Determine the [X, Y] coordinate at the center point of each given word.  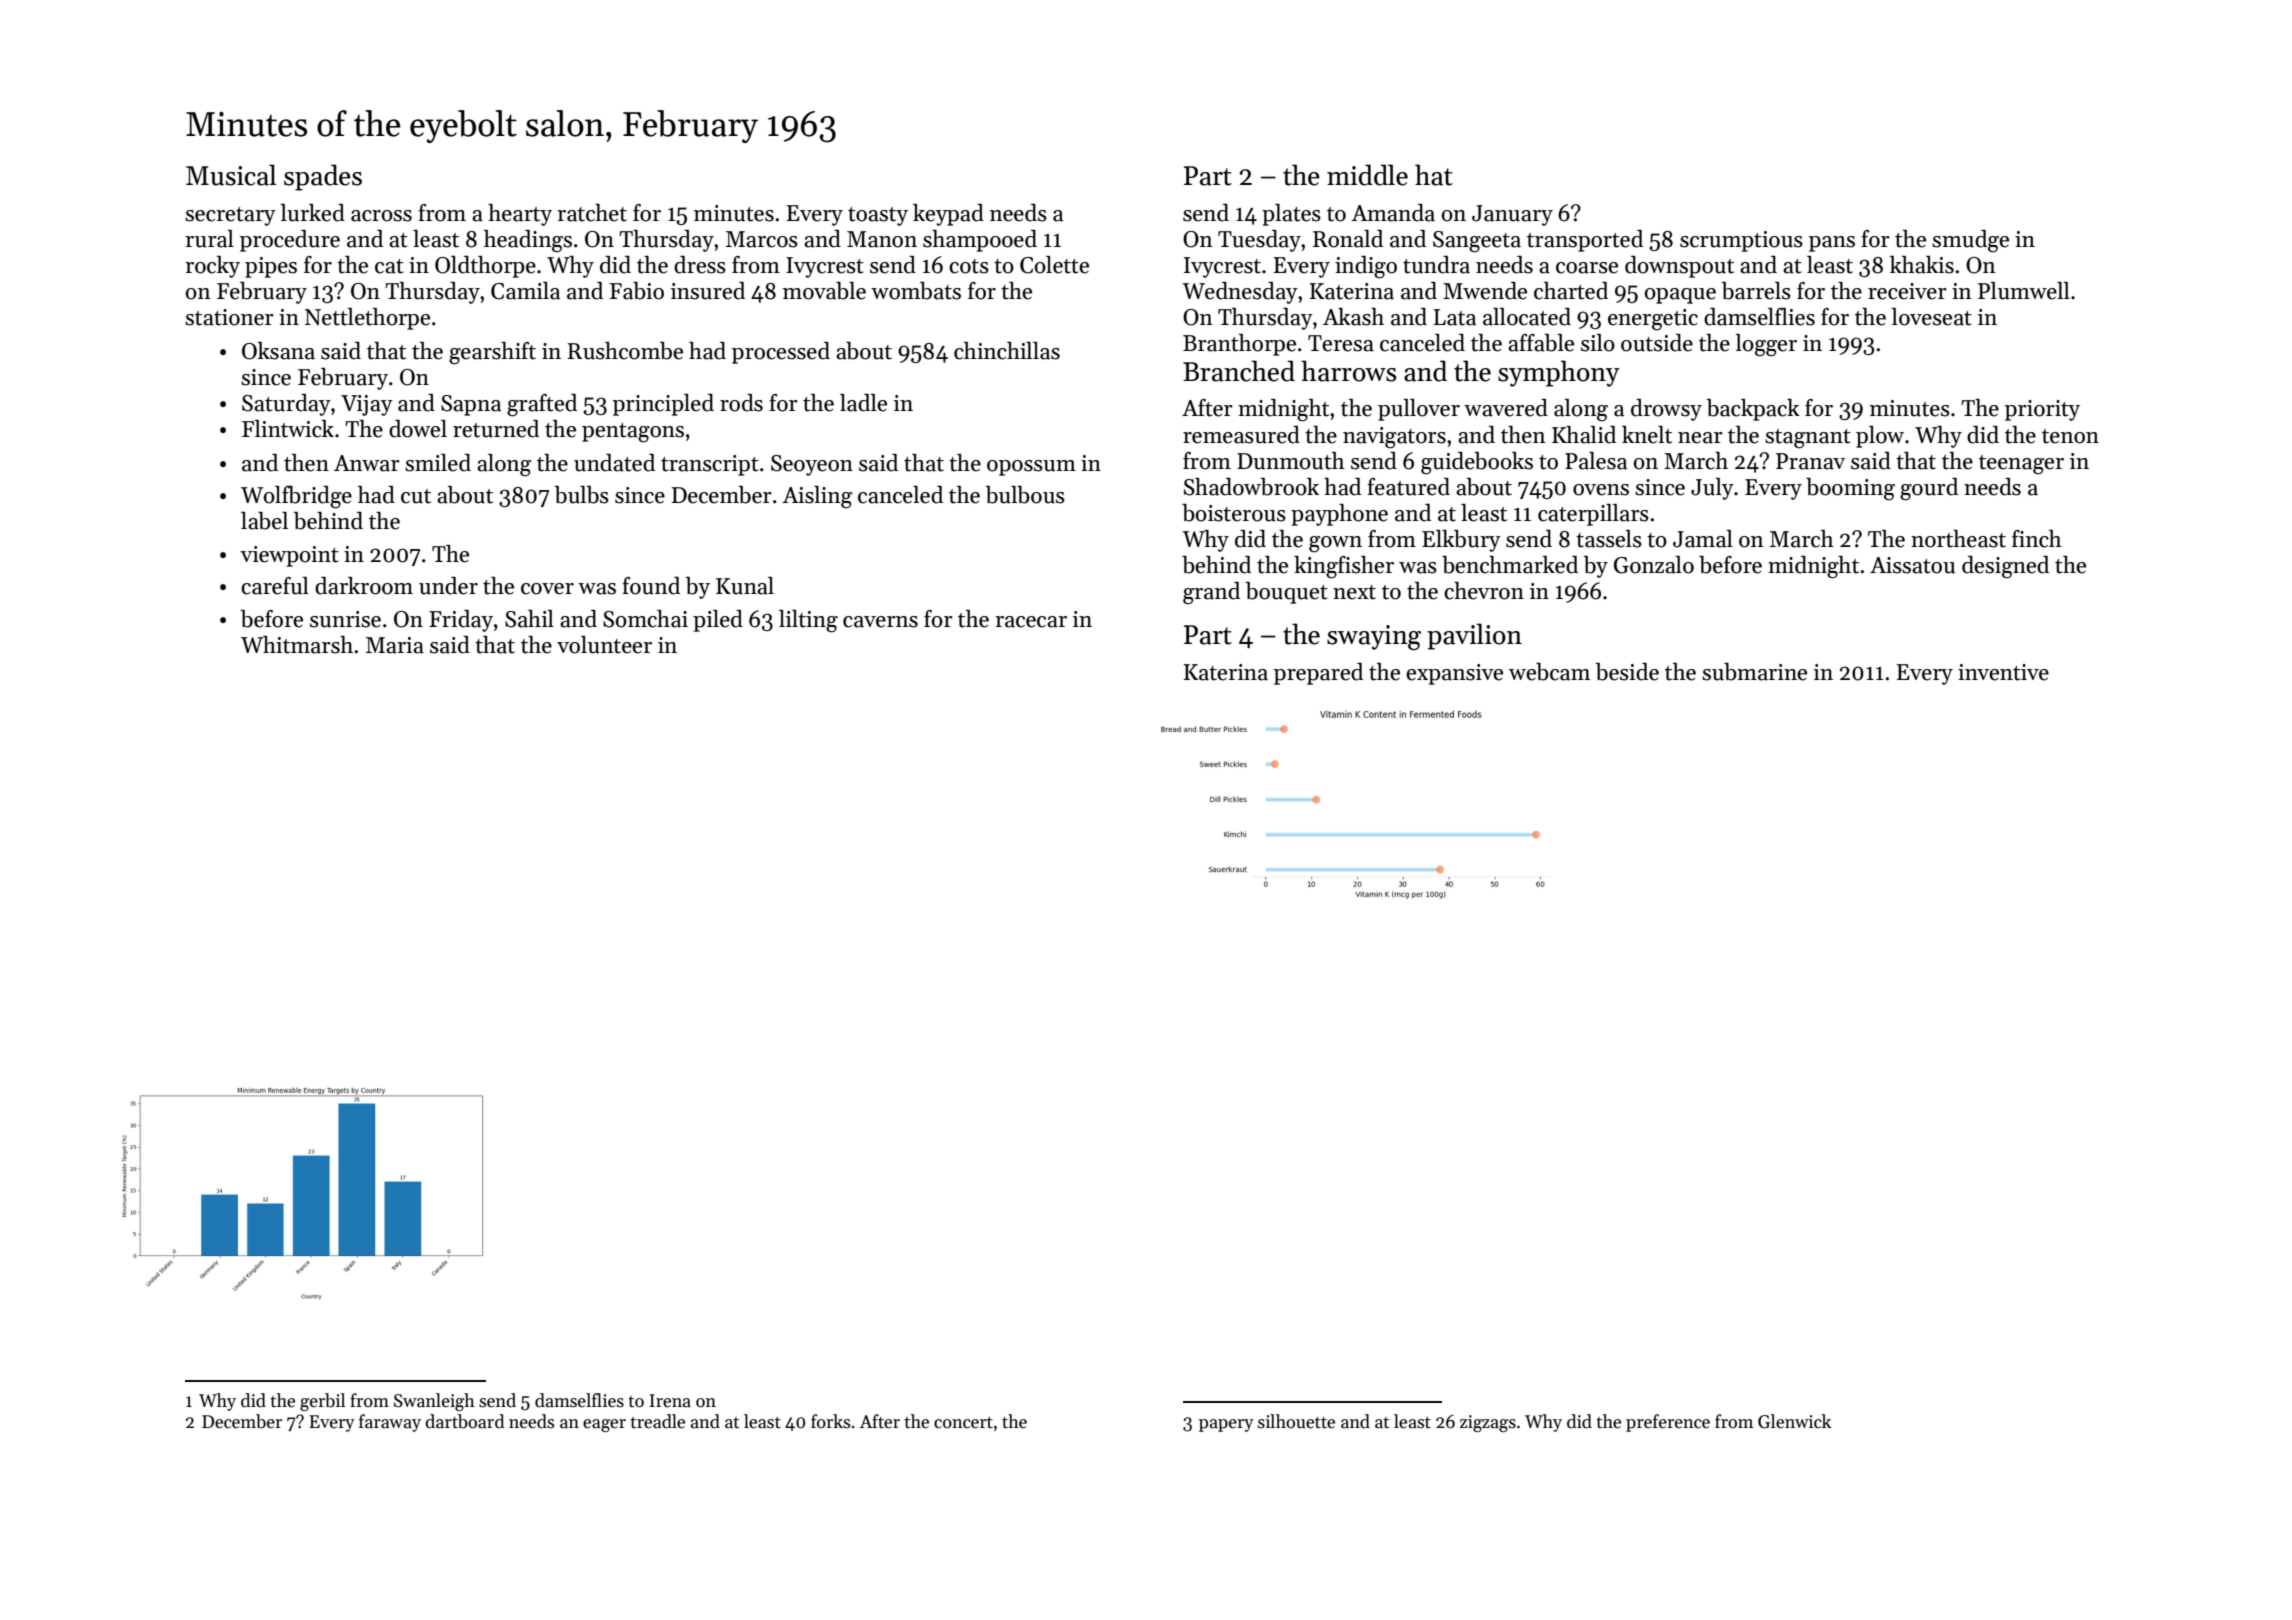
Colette [1054, 265]
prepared [1318, 674]
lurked [313, 213]
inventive [2003, 672]
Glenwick [1794, 1421]
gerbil [322, 1402]
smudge [1970, 241]
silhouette [1296, 1421]
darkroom [364, 586]
